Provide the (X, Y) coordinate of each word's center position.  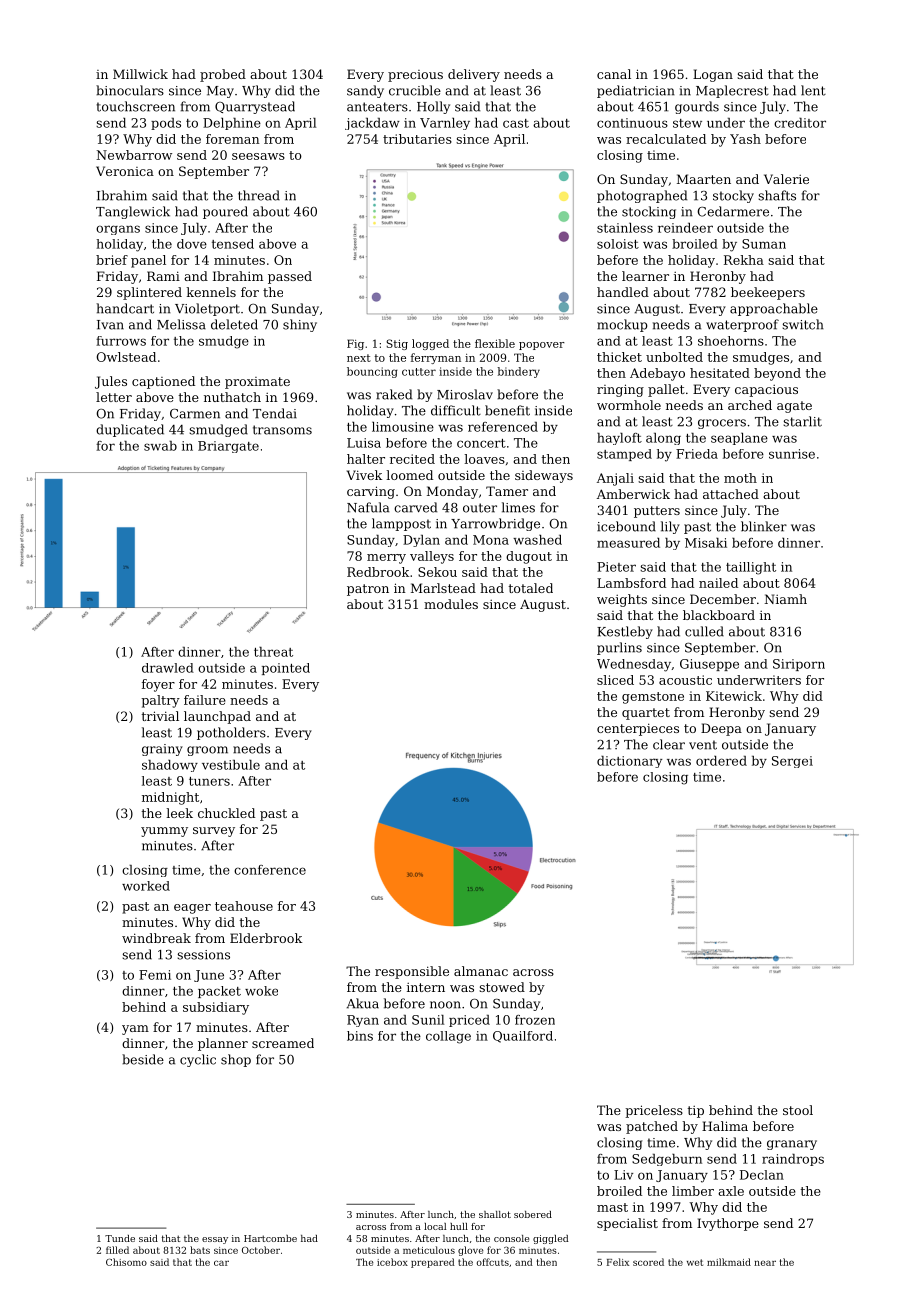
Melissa (181, 324)
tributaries (417, 139)
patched (652, 1127)
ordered (721, 761)
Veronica (125, 171)
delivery (474, 75)
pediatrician (636, 91)
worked (146, 886)
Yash (745, 139)
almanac (481, 971)
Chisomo (126, 1262)
